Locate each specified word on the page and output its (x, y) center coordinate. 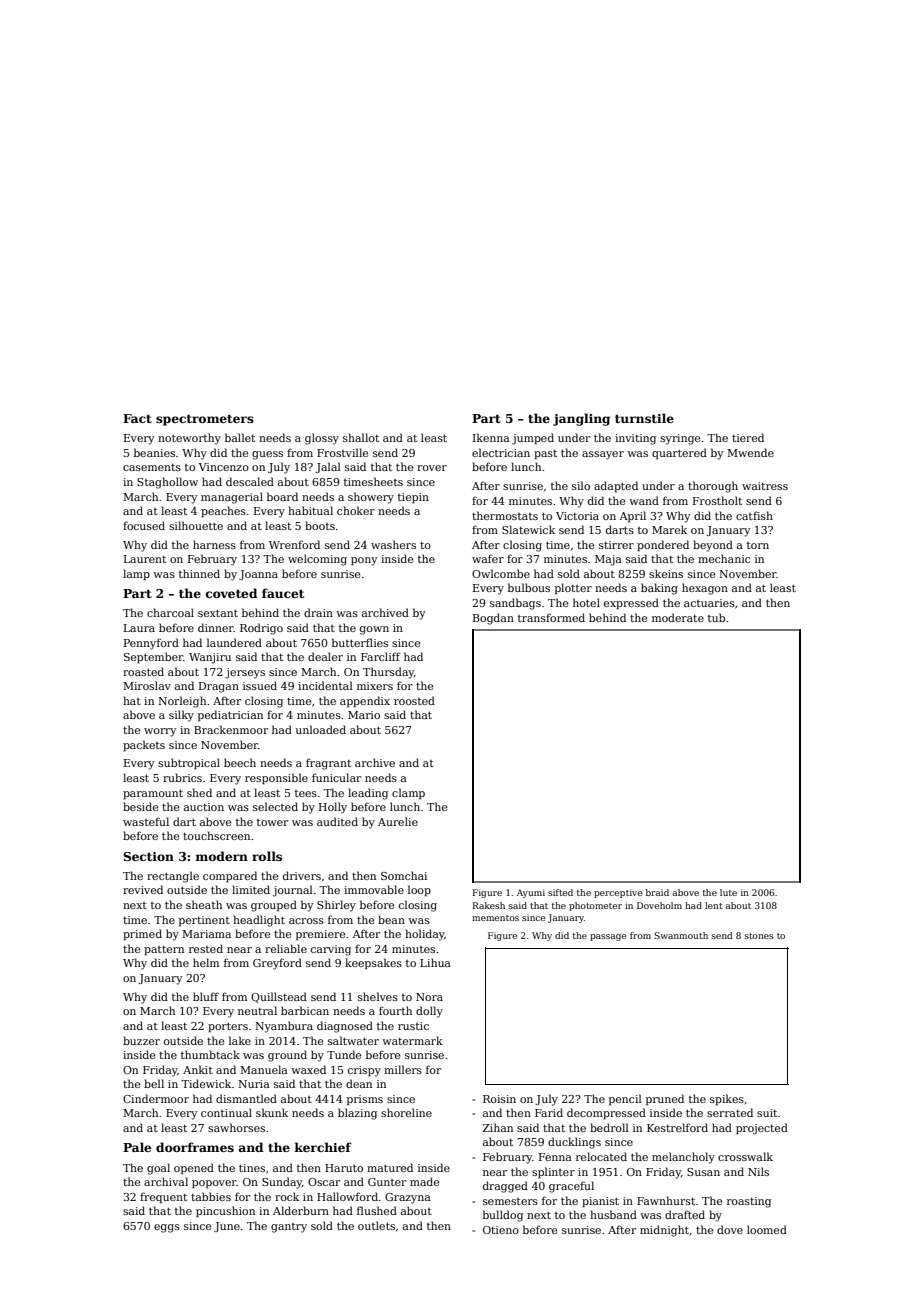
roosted (414, 700)
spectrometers (205, 420)
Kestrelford (677, 1127)
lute (728, 892)
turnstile (644, 418)
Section (148, 856)
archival (166, 1181)
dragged (505, 1187)
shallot (361, 437)
